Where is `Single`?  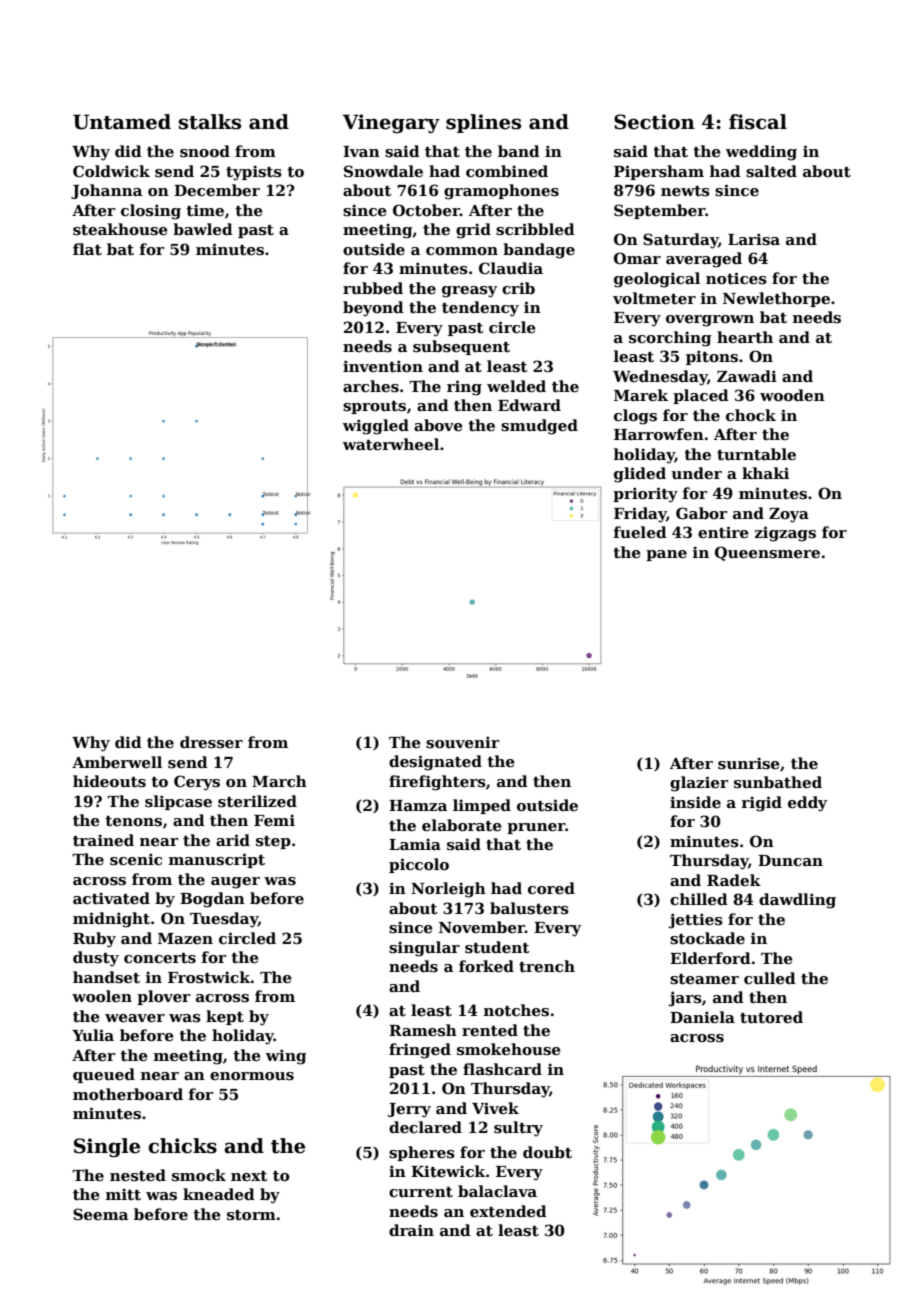 Single is located at coordinates (107, 1147).
